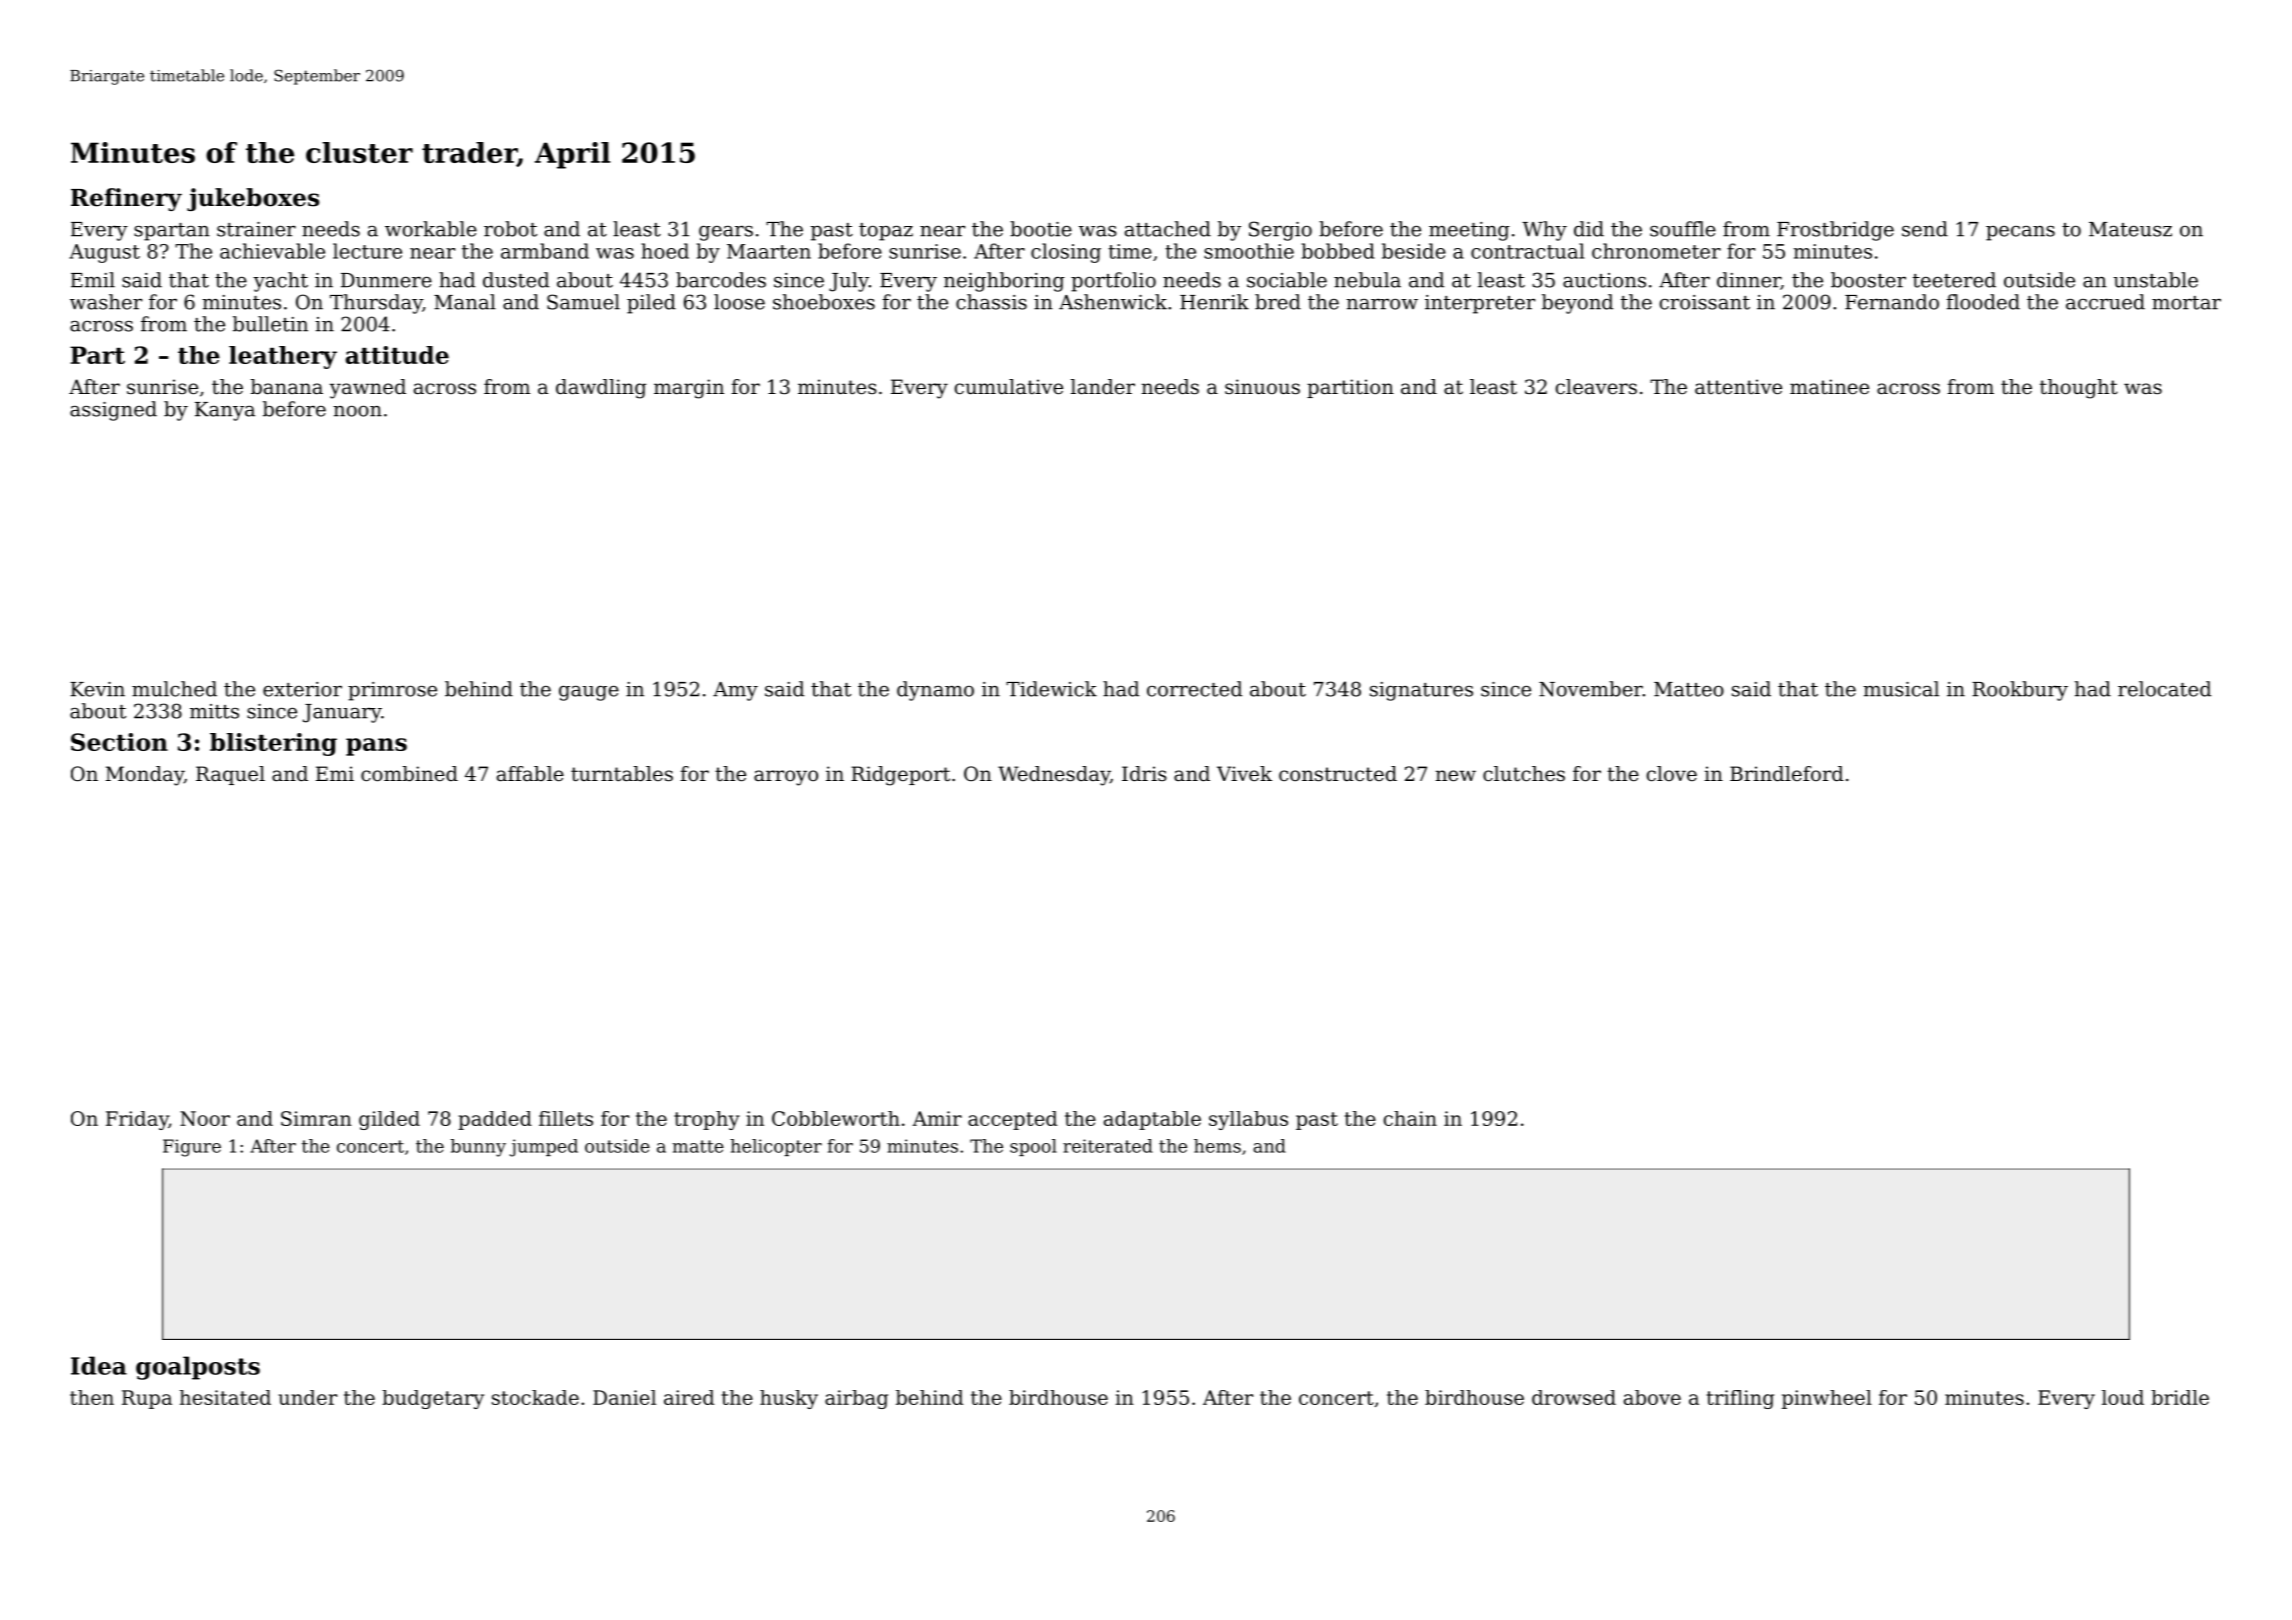 The image size is (2292, 1620). Describe the element at coordinates (786, 778) in the page. I see `arroyo` at that location.
